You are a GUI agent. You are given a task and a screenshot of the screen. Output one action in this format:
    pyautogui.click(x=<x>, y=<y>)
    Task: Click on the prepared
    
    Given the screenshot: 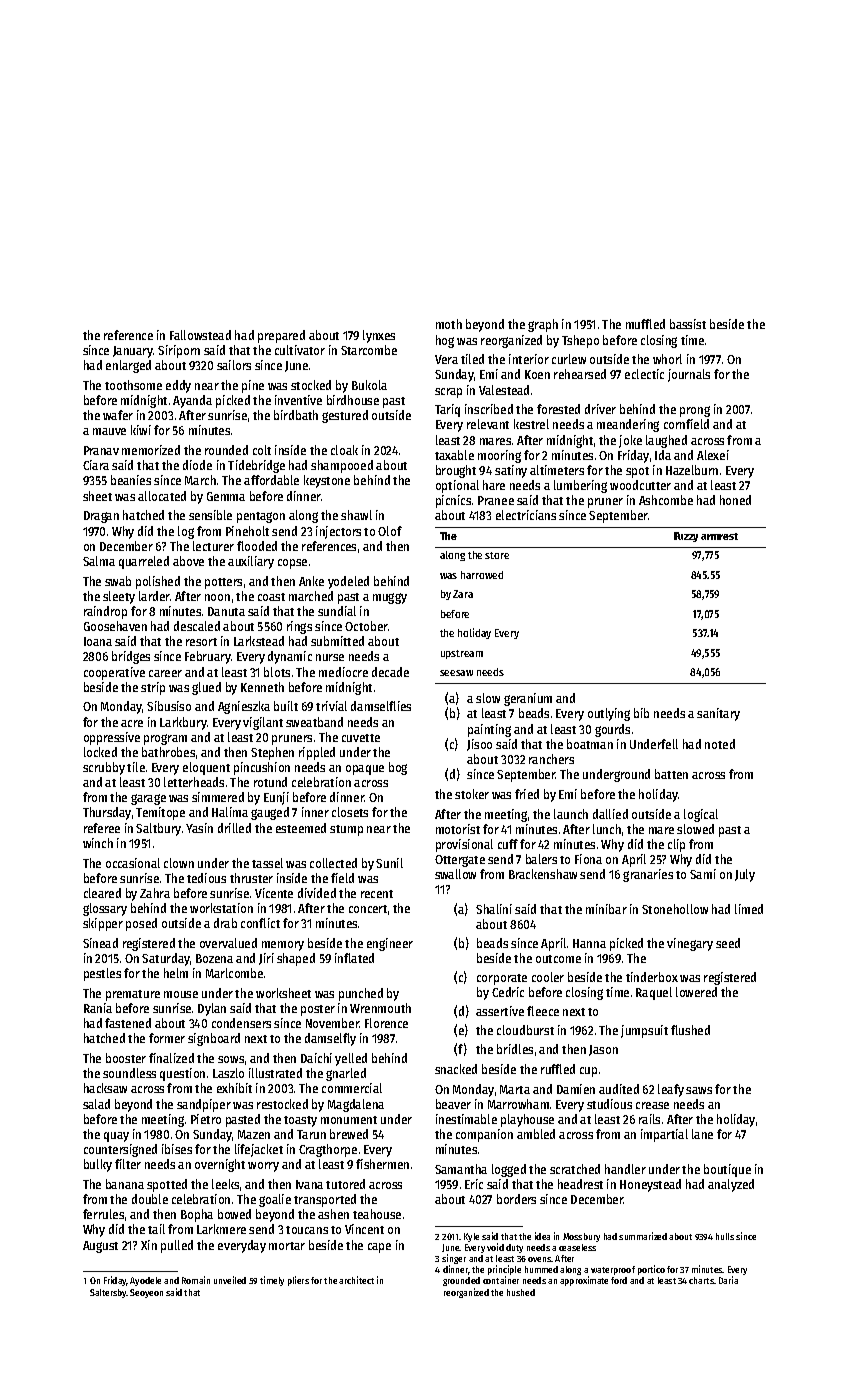 What is the action you would take?
    pyautogui.click(x=281, y=336)
